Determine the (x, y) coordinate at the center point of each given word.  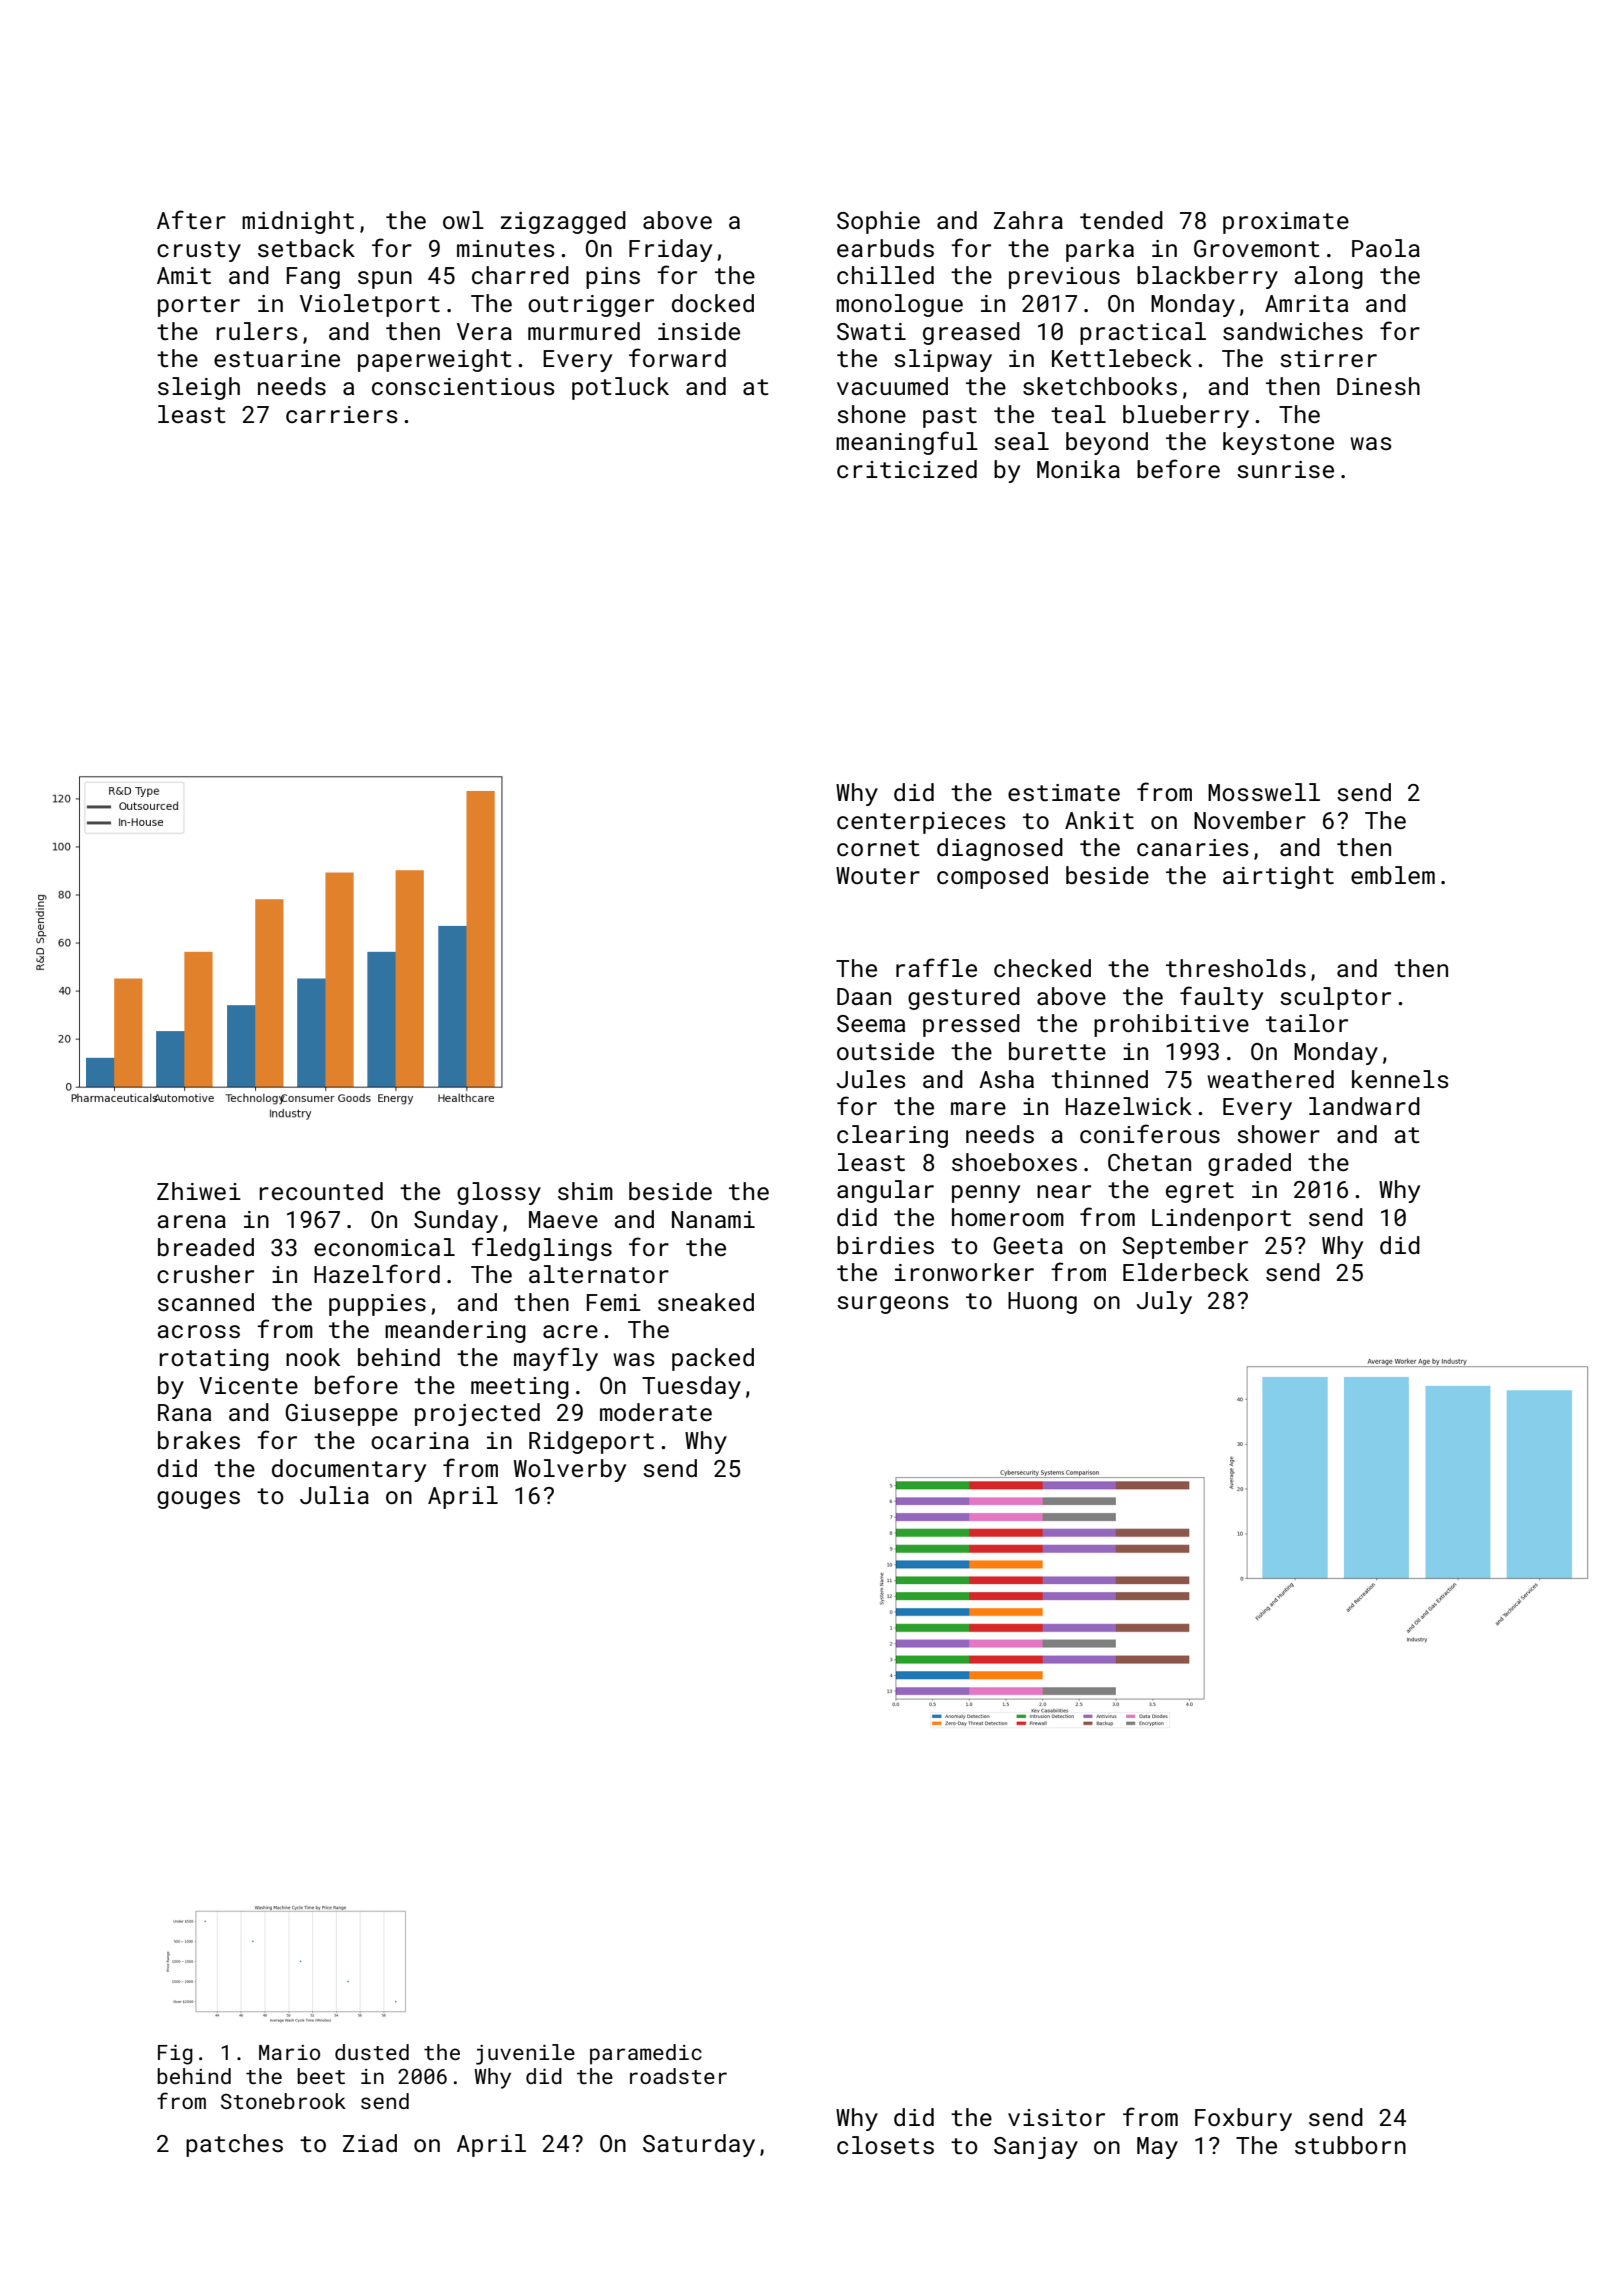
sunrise (1285, 469)
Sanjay (1036, 2148)
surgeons (893, 1305)
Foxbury (1243, 2119)
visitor (1056, 2117)
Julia (334, 1495)
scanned (206, 1302)
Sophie (878, 222)
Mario (289, 2052)
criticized (907, 469)
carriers (342, 414)
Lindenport (1221, 1219)
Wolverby (570, 1470)
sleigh (199, 388)
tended (1121, 220)
